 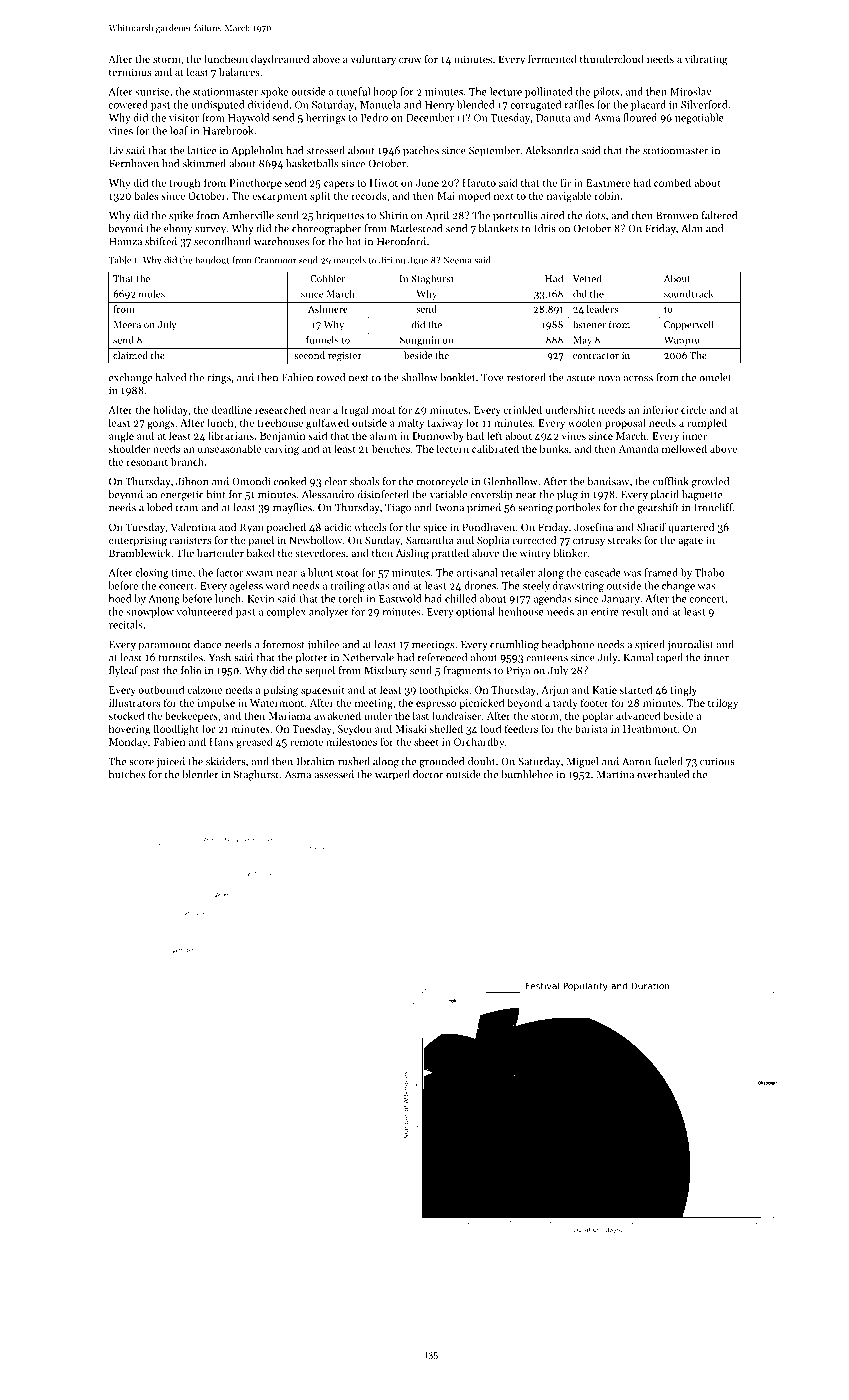 I want to click on swam, so click(x=259, y=574).
